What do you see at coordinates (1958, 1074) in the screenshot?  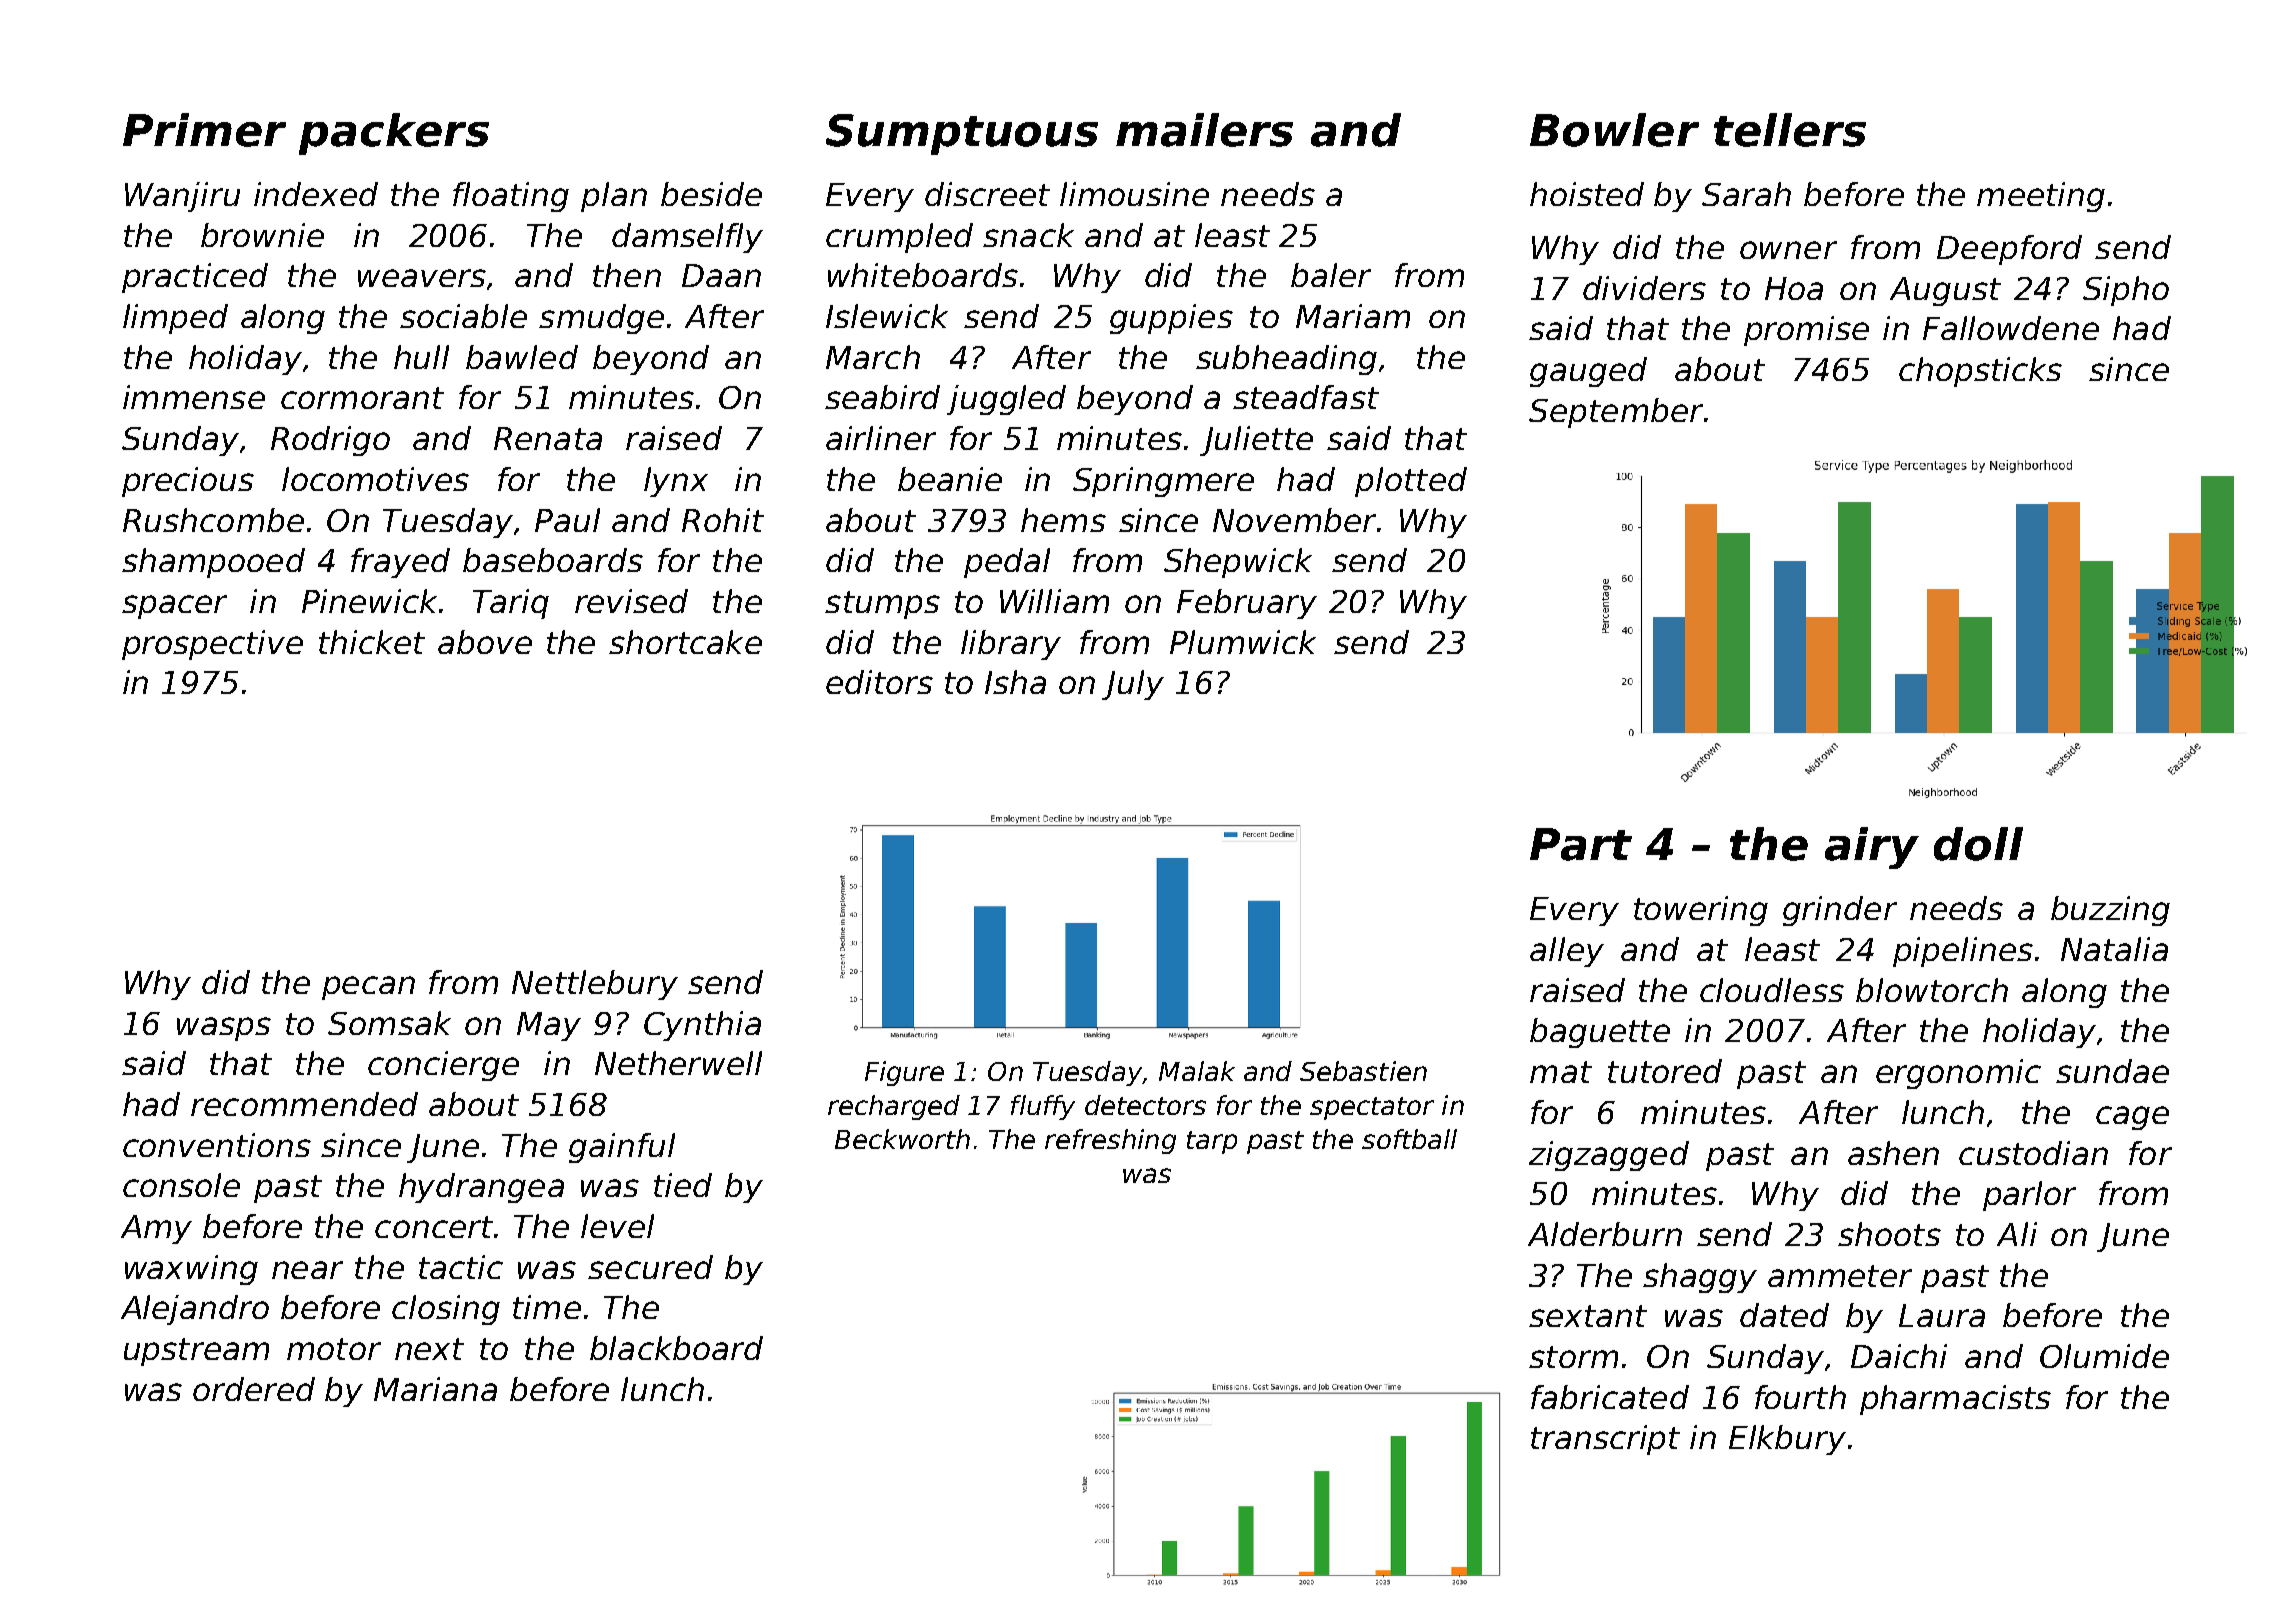 I see `ergonomic` at bounding box center [1958, 1074].
